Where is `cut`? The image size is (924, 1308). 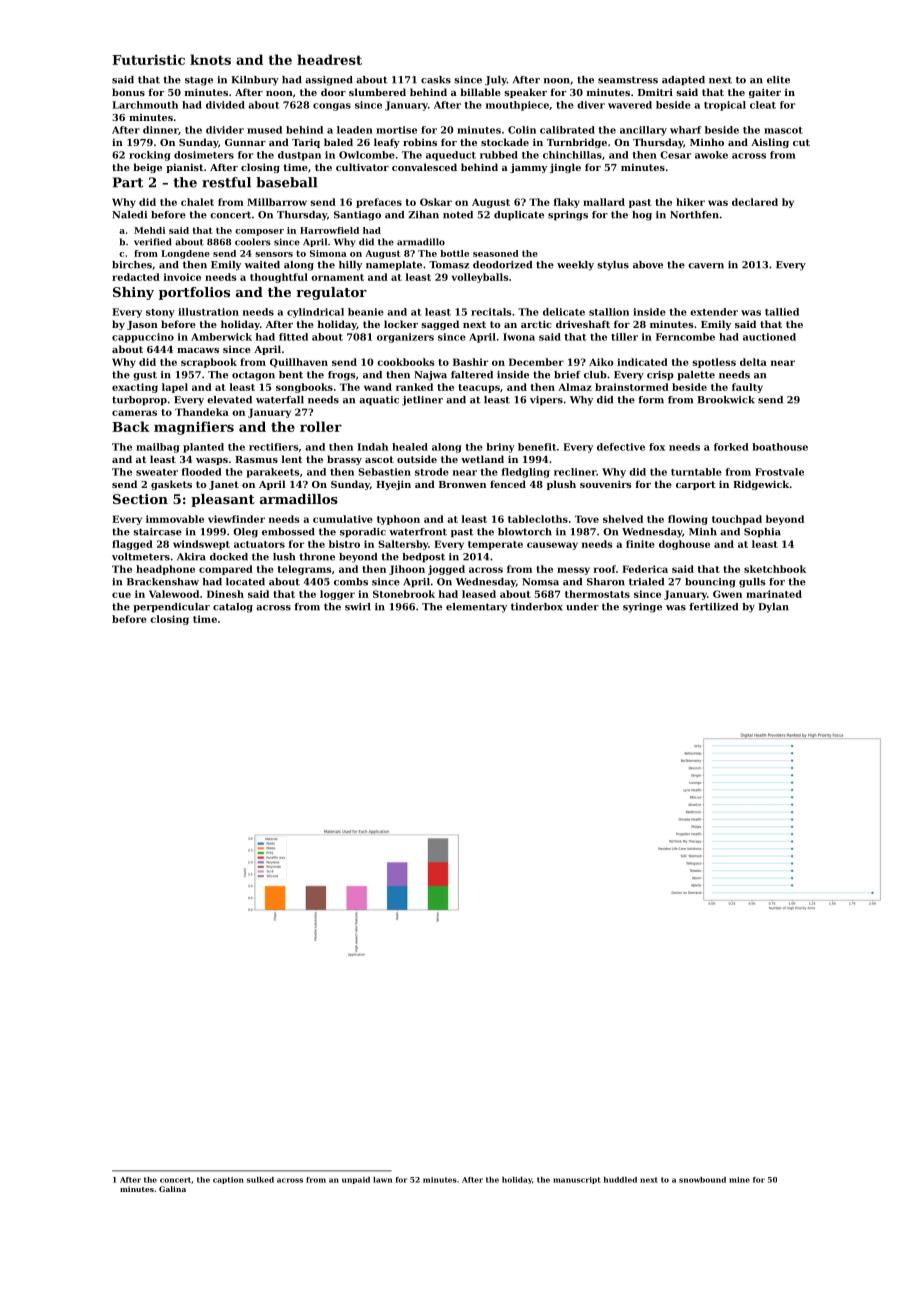
cut is located at coordinates (801, 142).
